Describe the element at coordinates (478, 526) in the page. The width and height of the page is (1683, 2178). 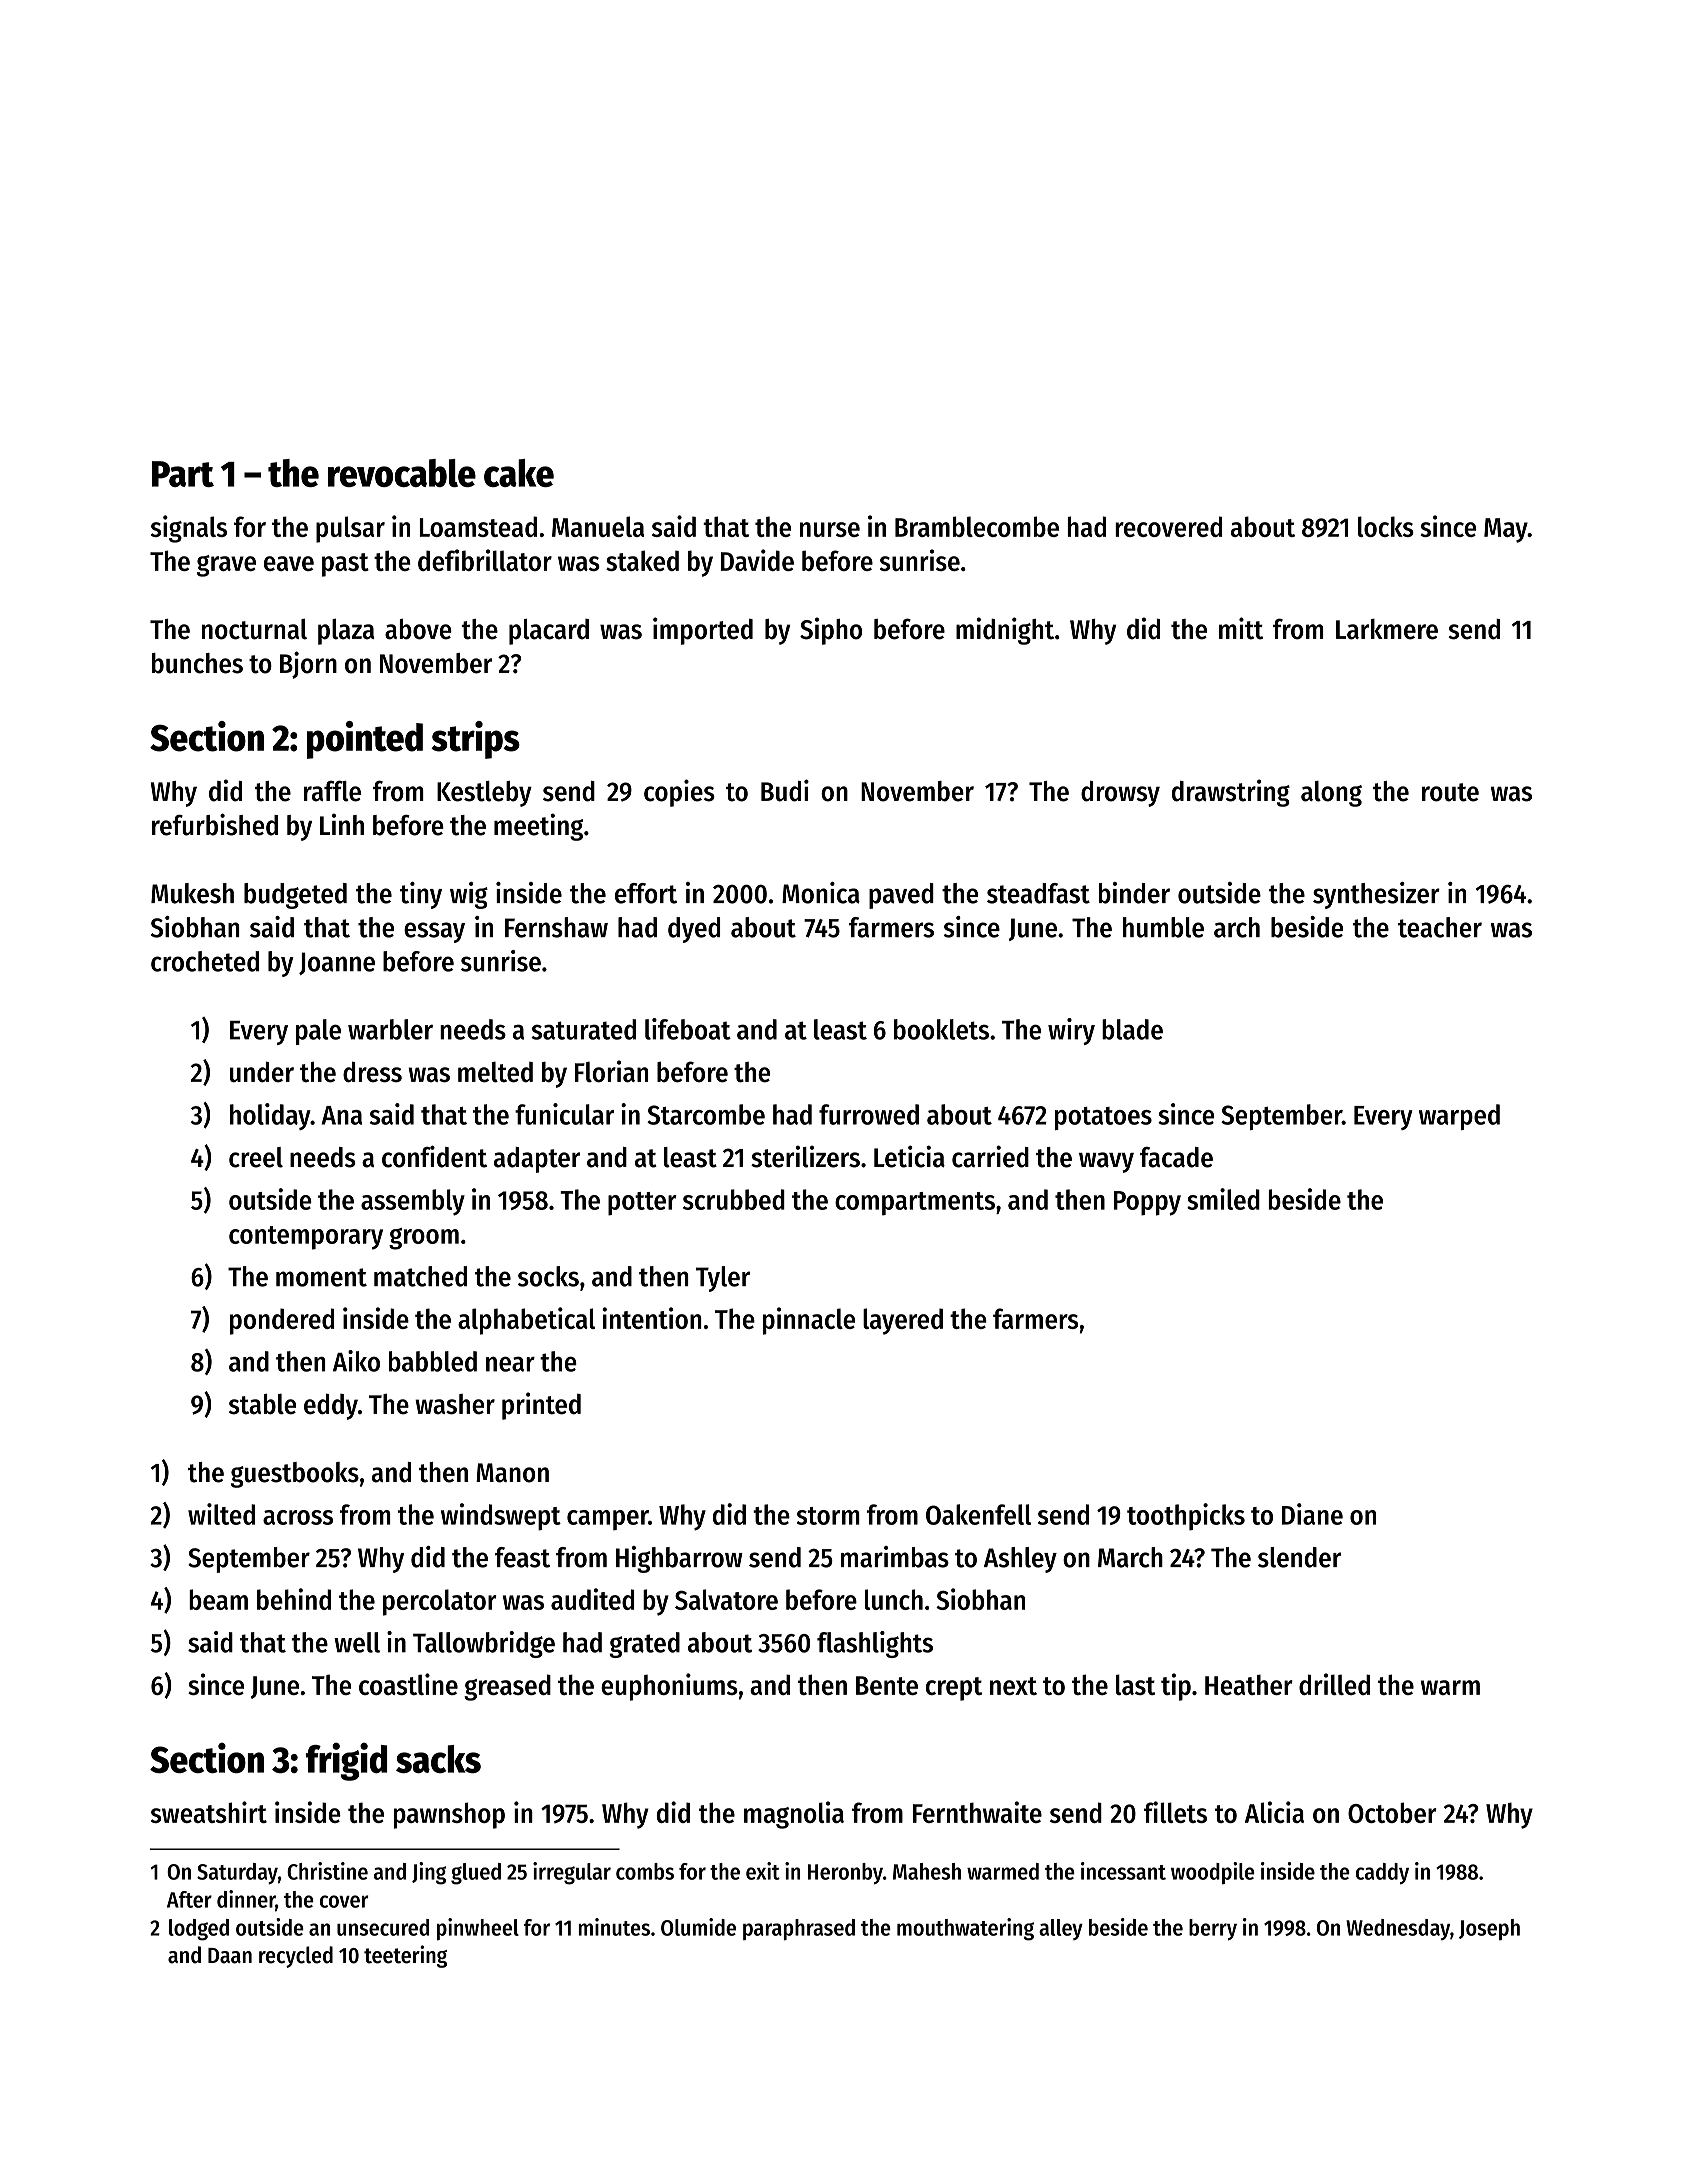
I see `Loamstead` at that location.
